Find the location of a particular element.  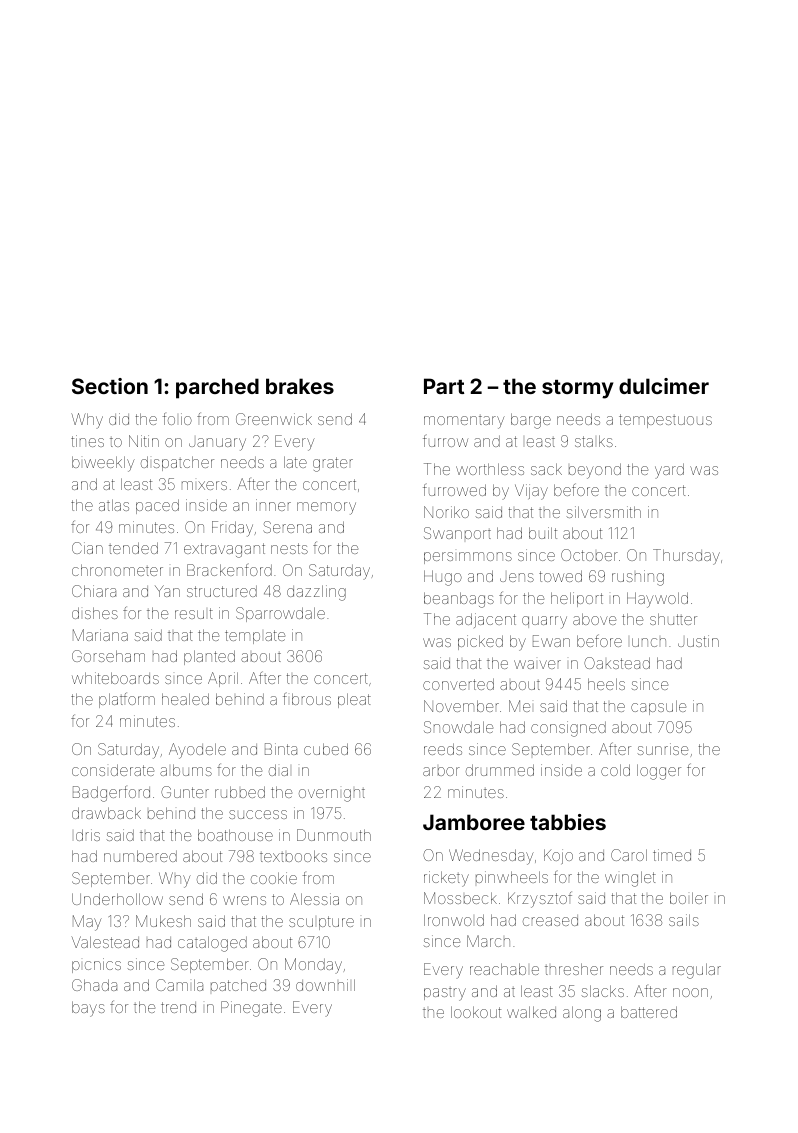

Thursday is located at coordinates (686, 557).
